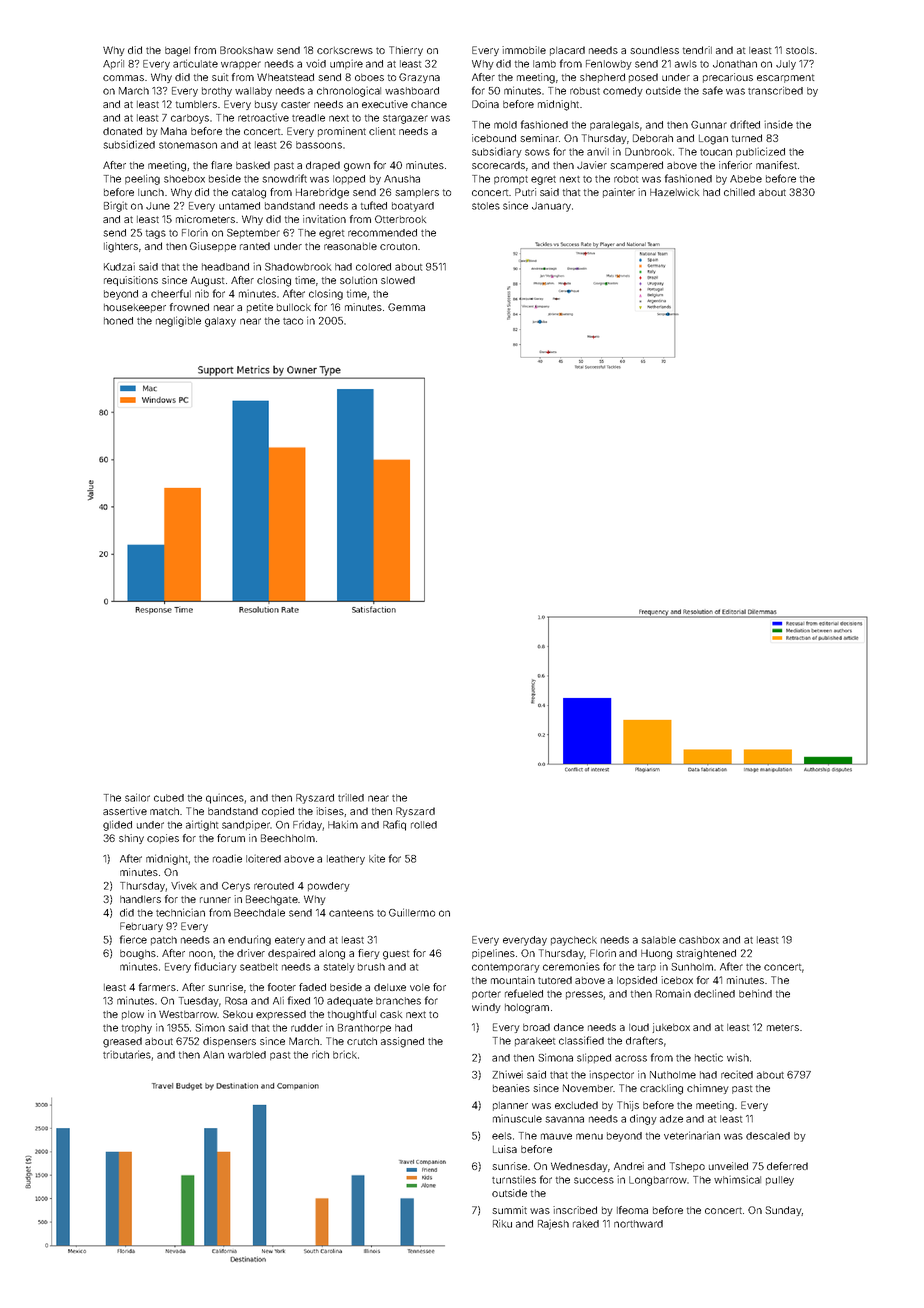 This screenshot has height=1308, width=924. Describe the element at coordinates (137, 797) in the screenshot. I see `sailor` at that location.
